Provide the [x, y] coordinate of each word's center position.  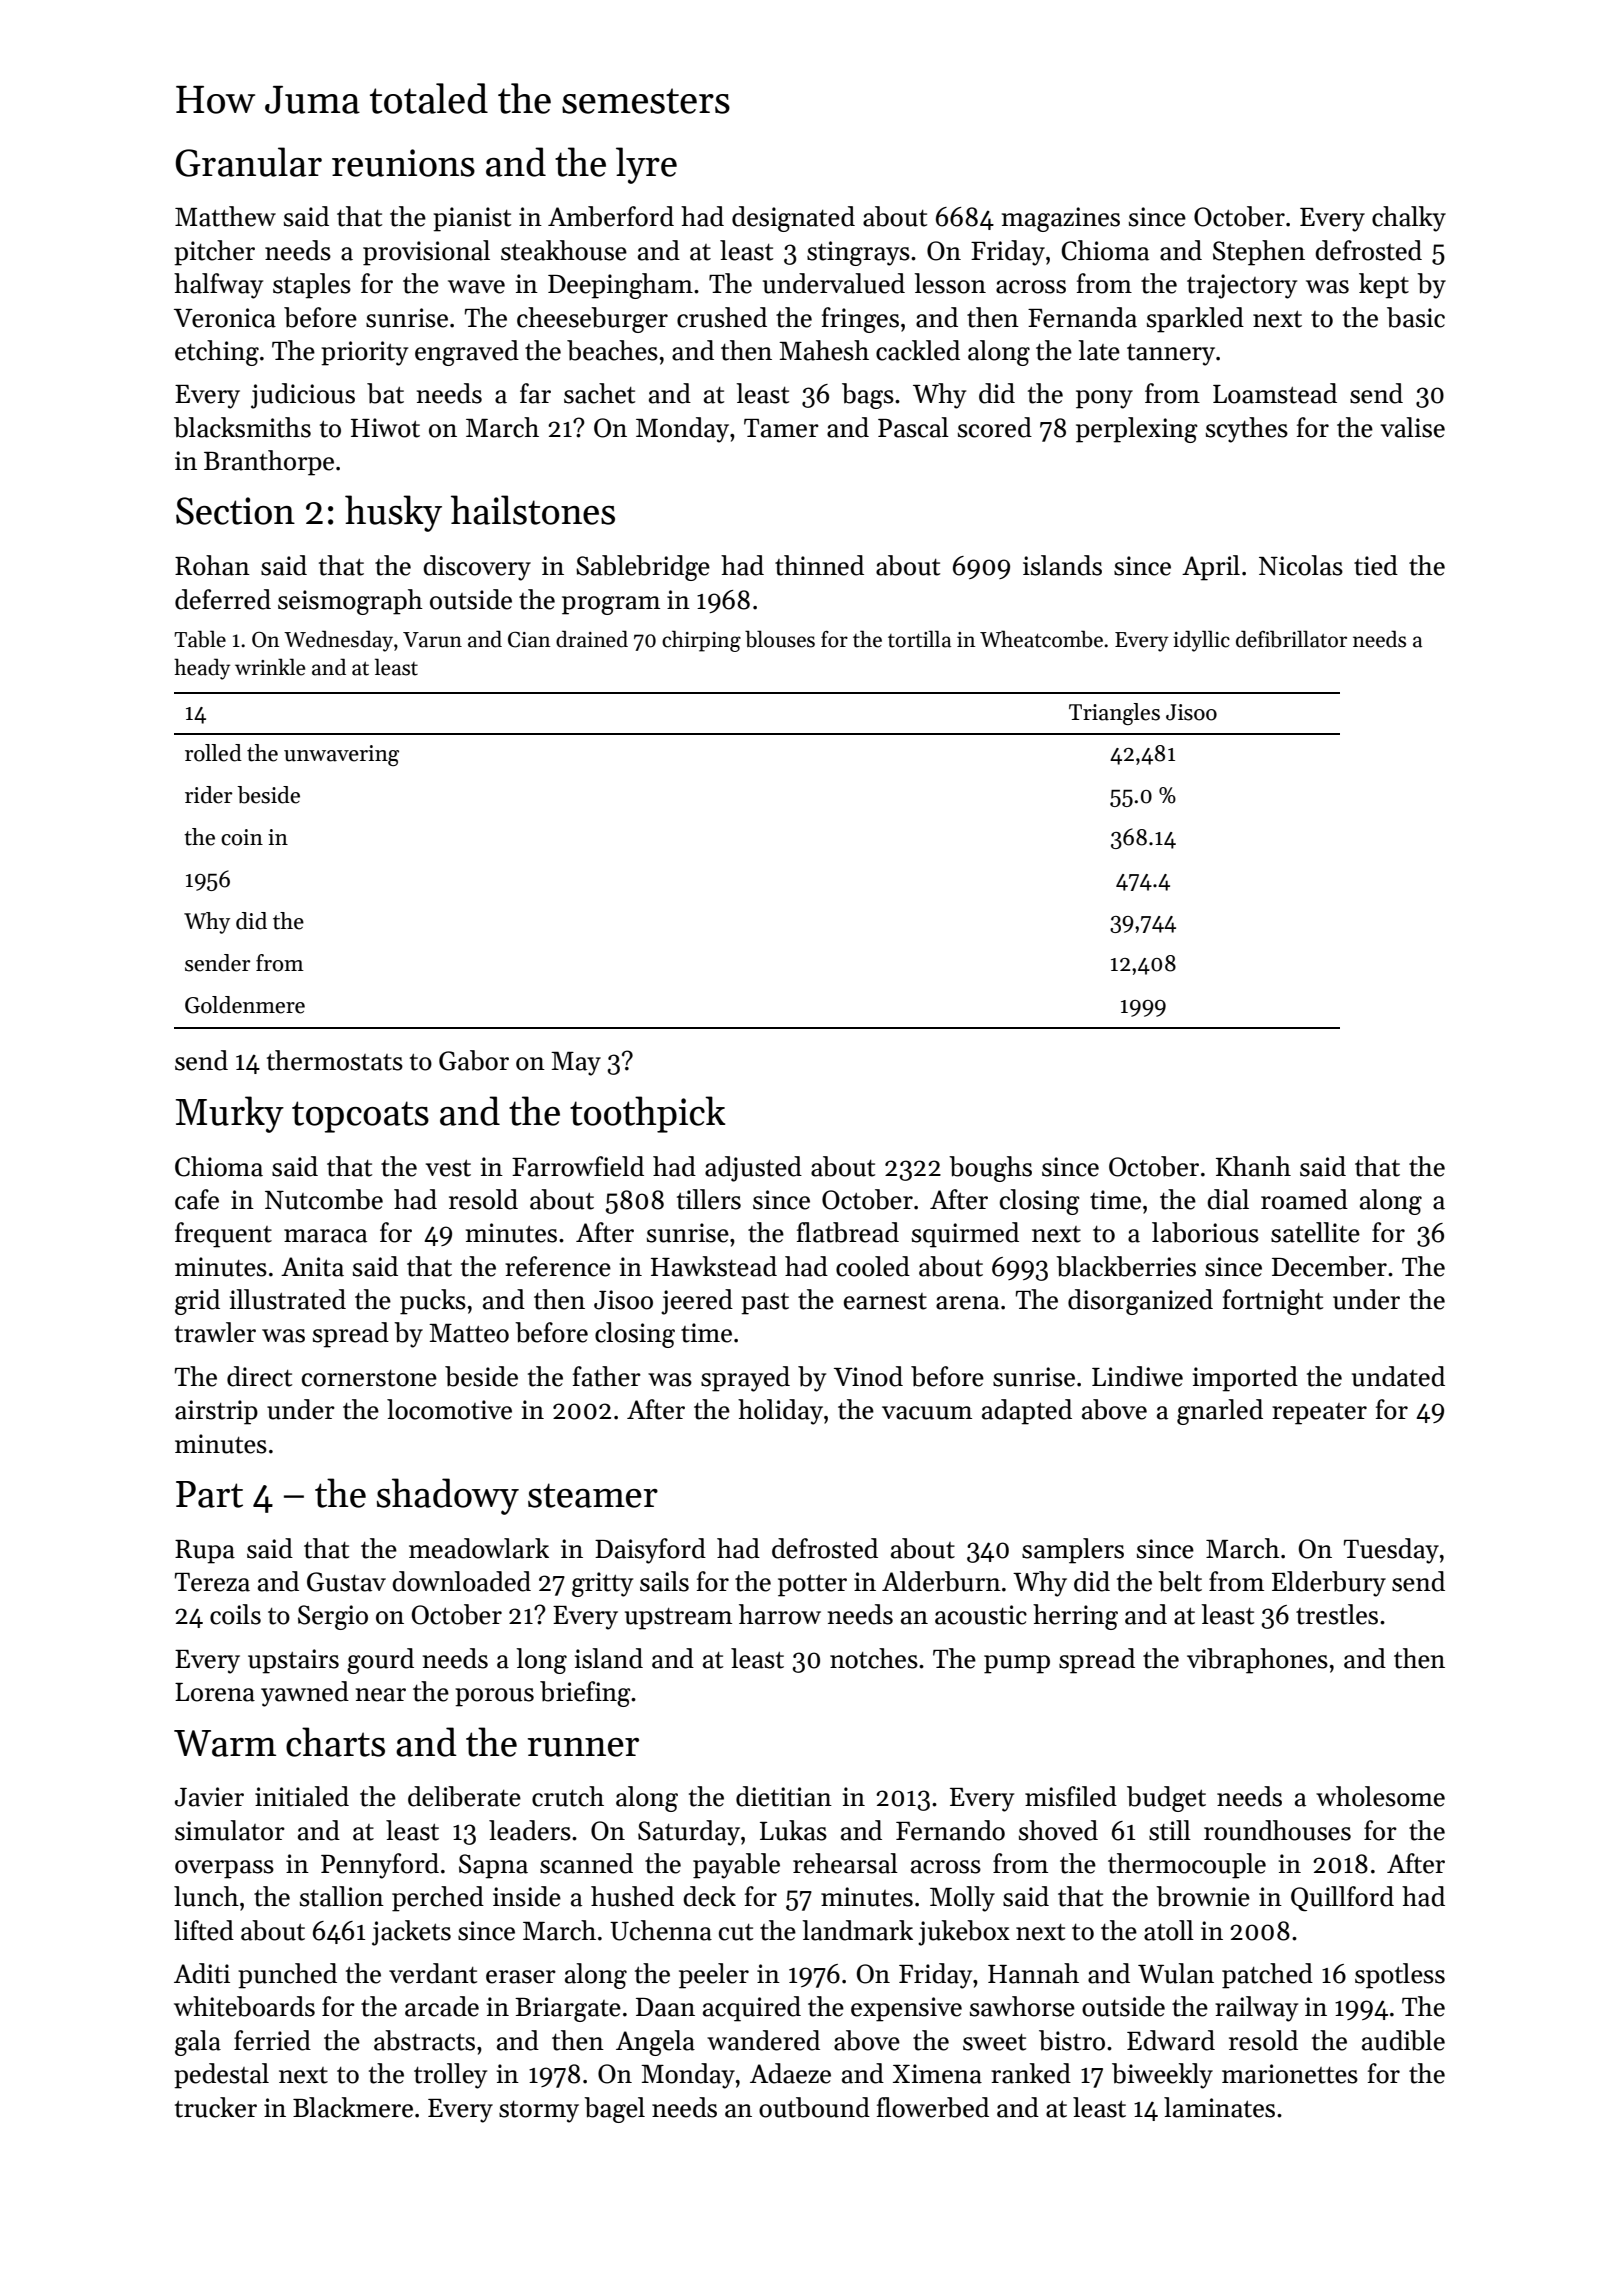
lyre [646, 165]
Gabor [474, 1060]
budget [1166, 1799]
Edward [1171, 2040]
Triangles [1114, 714]
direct [259, 1376]
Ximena [937, 2074]
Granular [249, 162]
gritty [602, 1584]
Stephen [1259, 253]
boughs [990, 1169]
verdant [433, 1973]
